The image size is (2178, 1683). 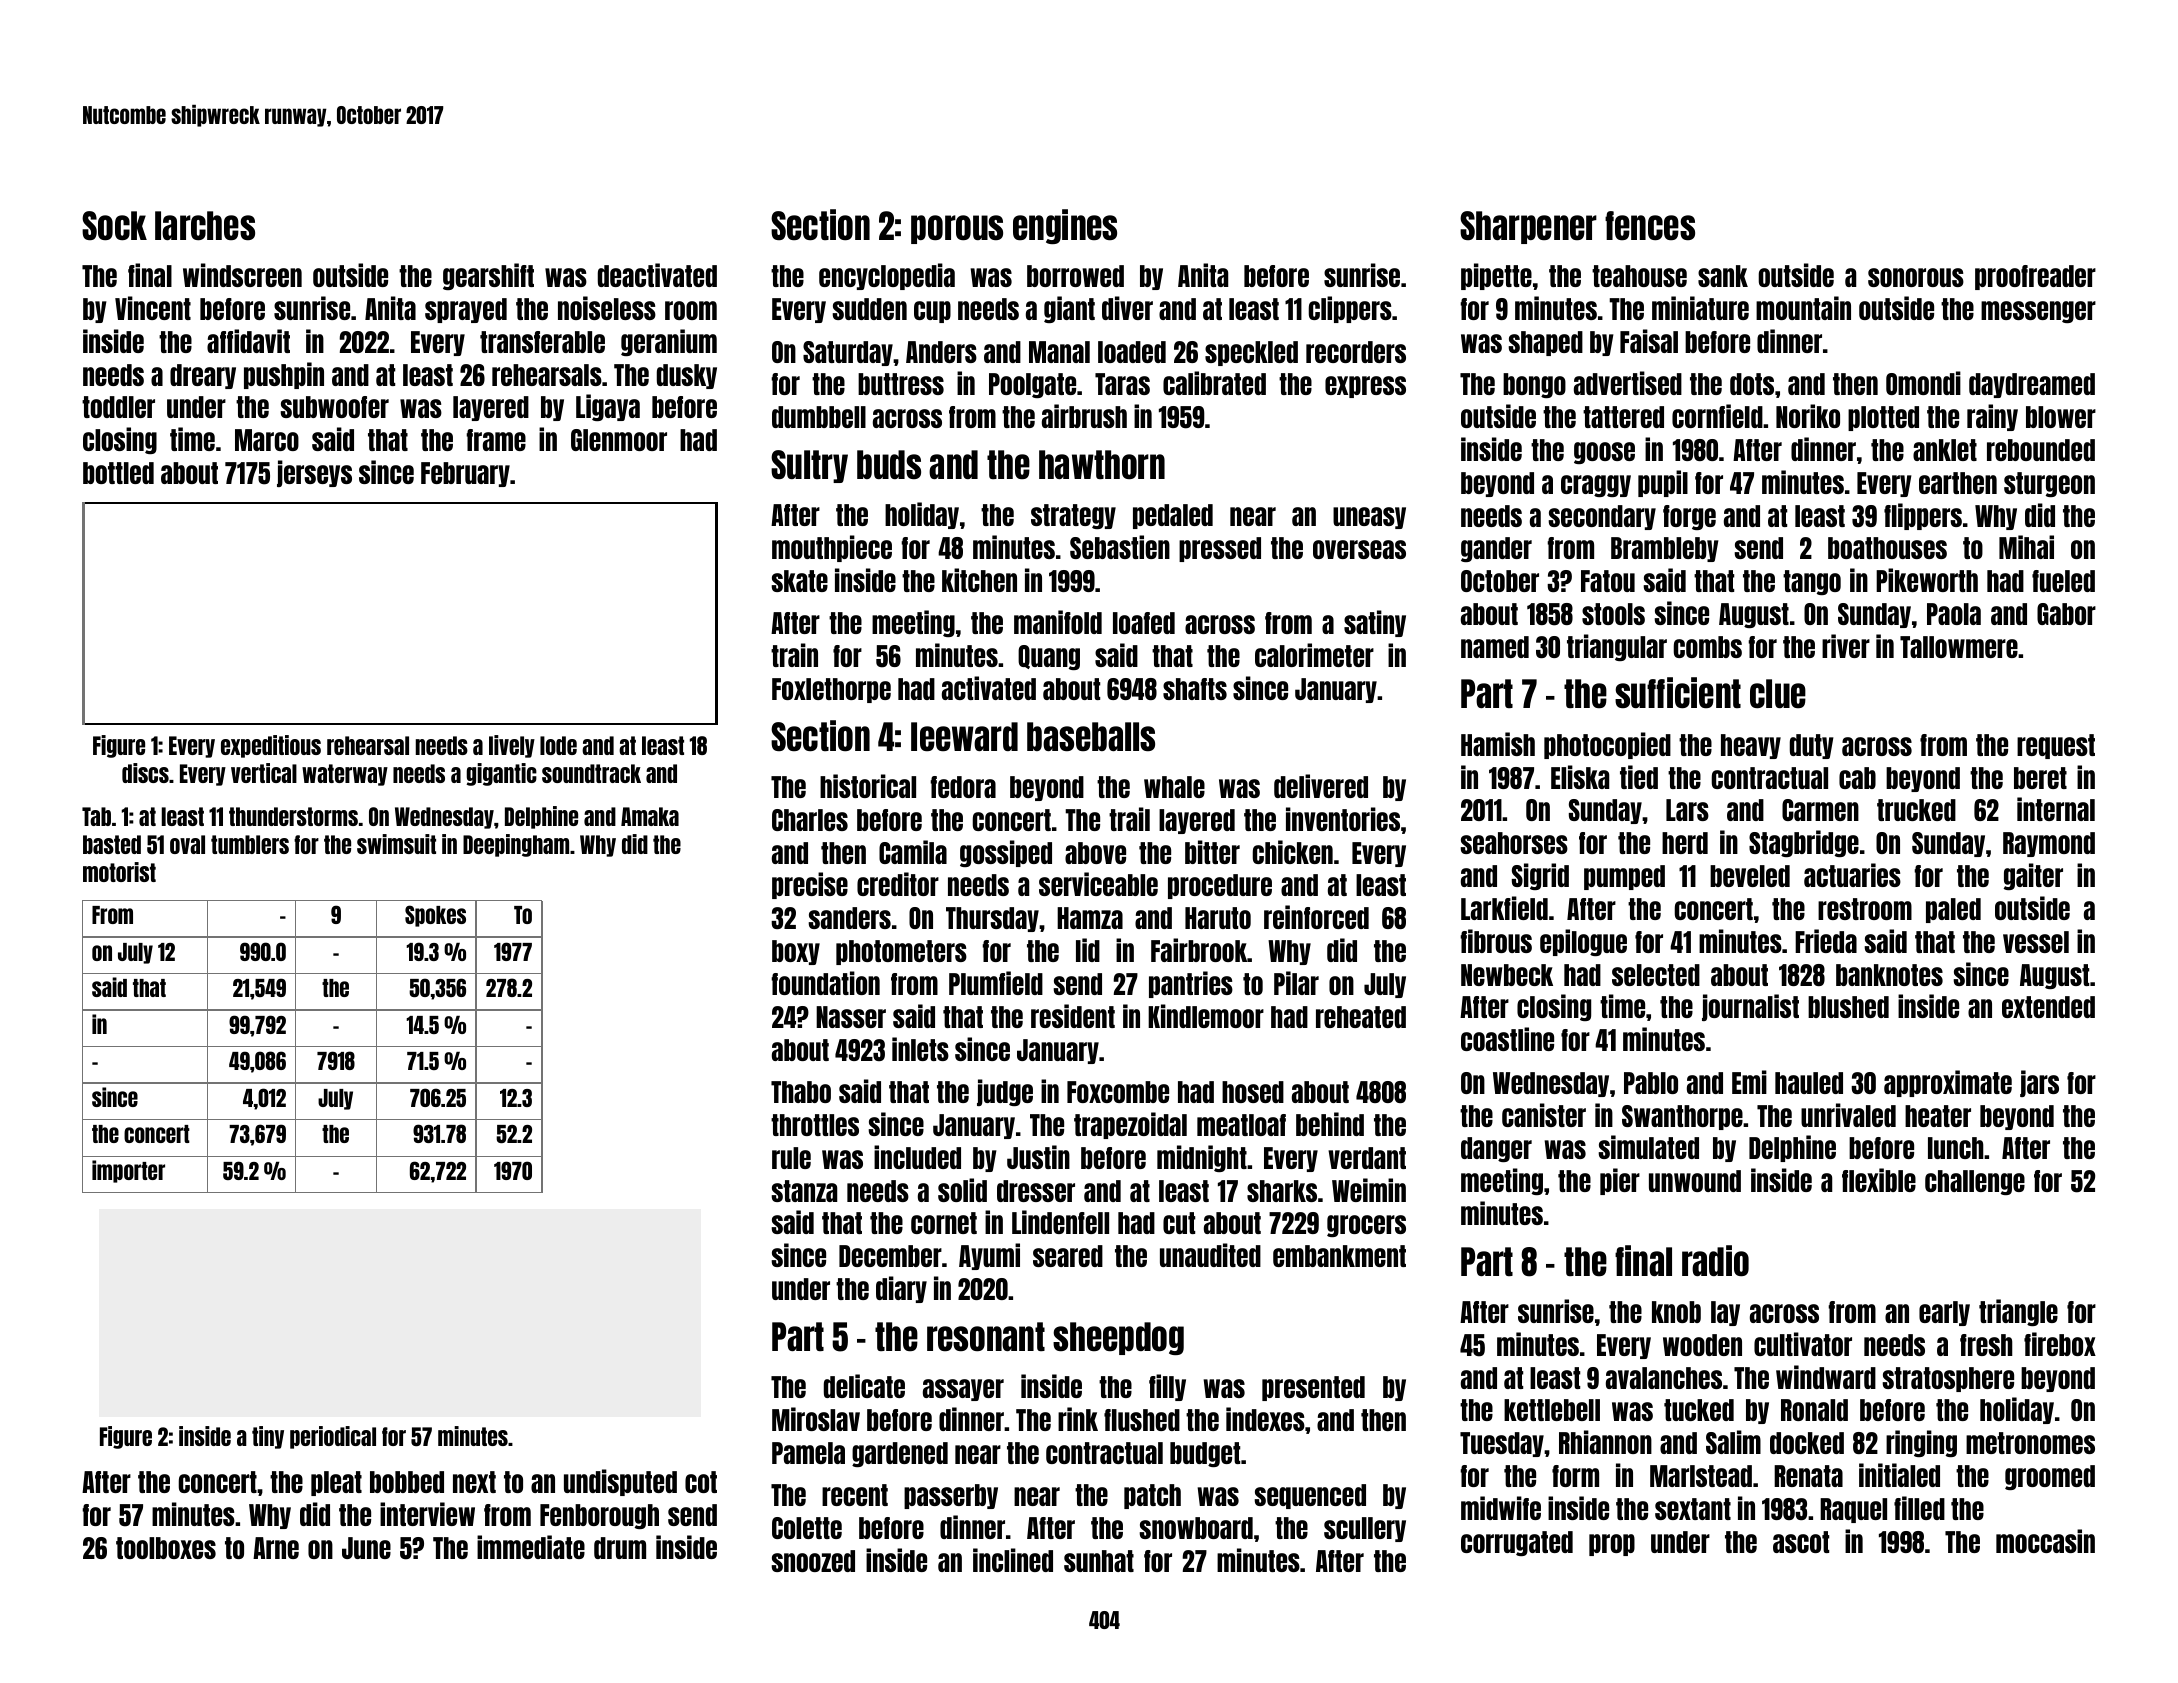 I want to click on undisputed, so click(x=620, y=1482).
